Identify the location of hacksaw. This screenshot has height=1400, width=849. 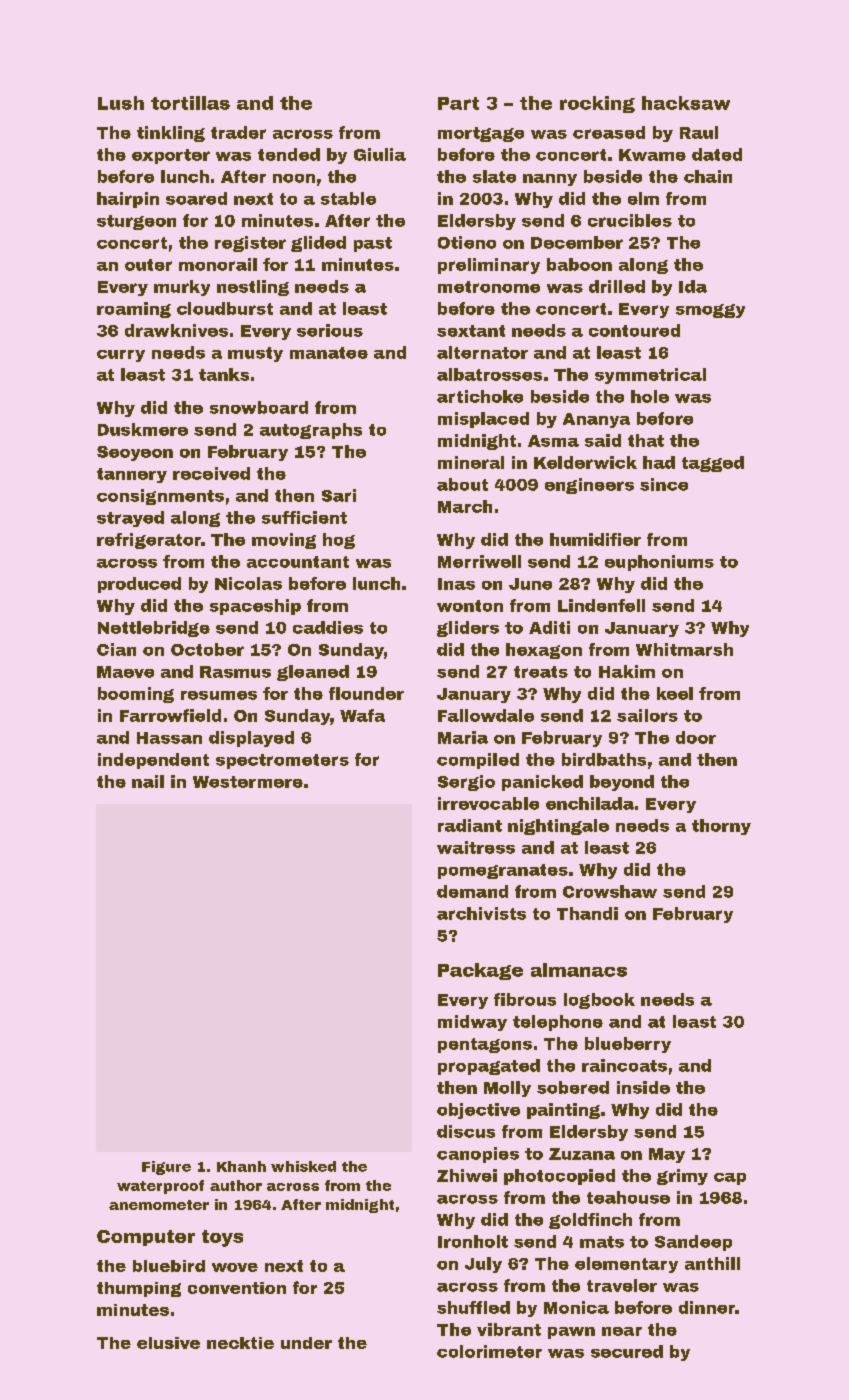
(686, 103).
